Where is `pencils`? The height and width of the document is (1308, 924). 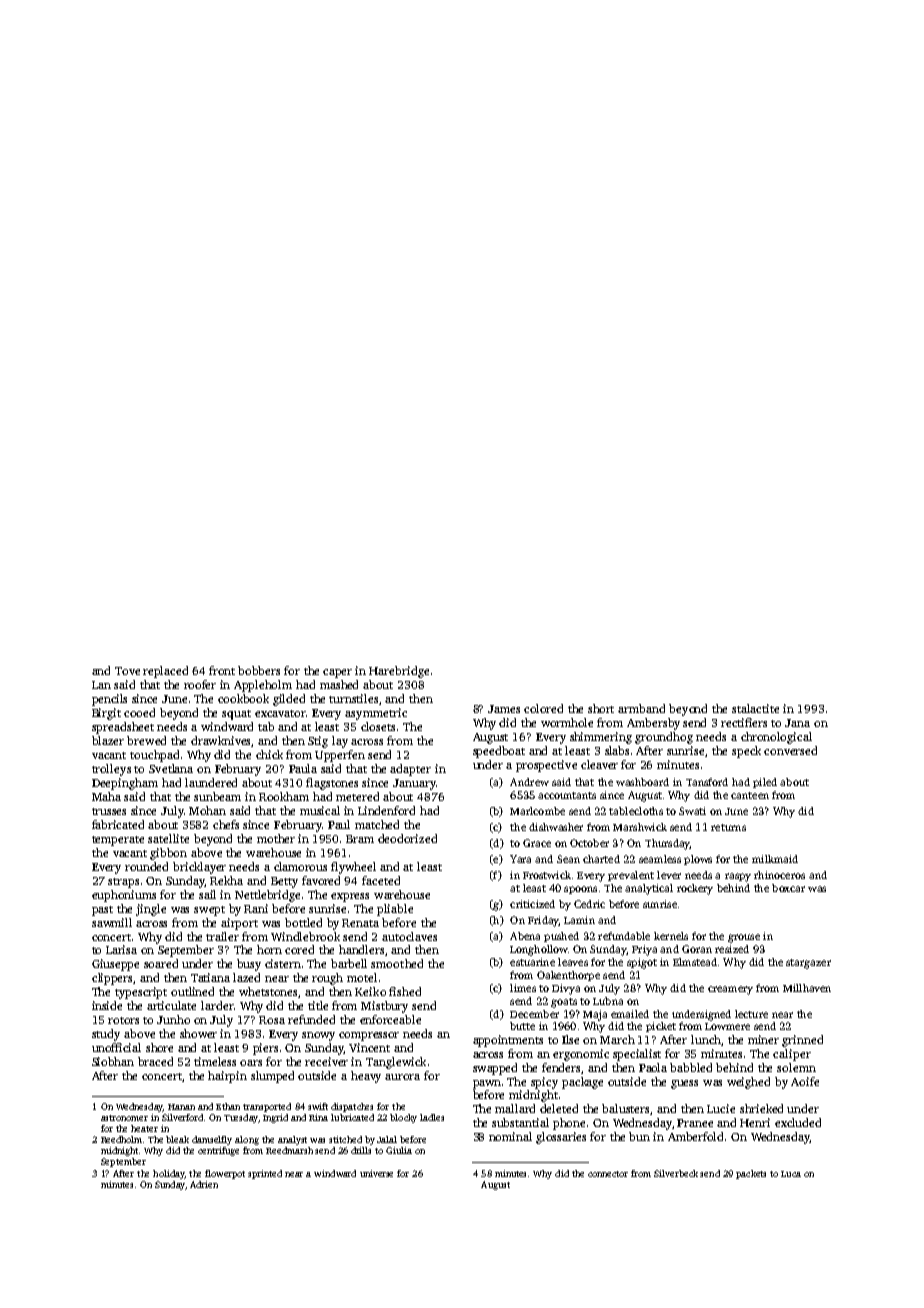 pencils is located at coordinates (109, 700).
